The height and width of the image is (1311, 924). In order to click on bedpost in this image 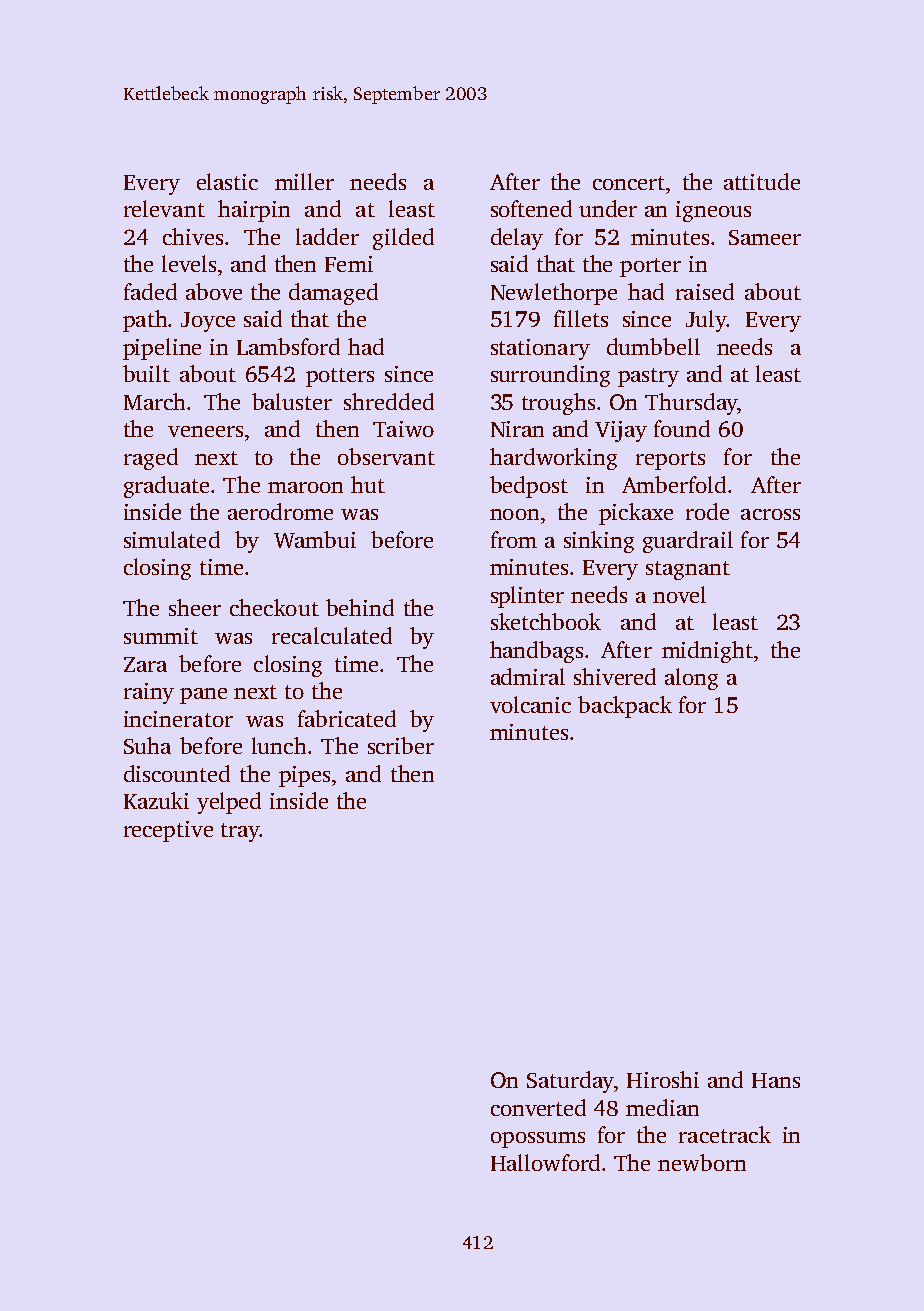, I will do `click(529, 487)`.
